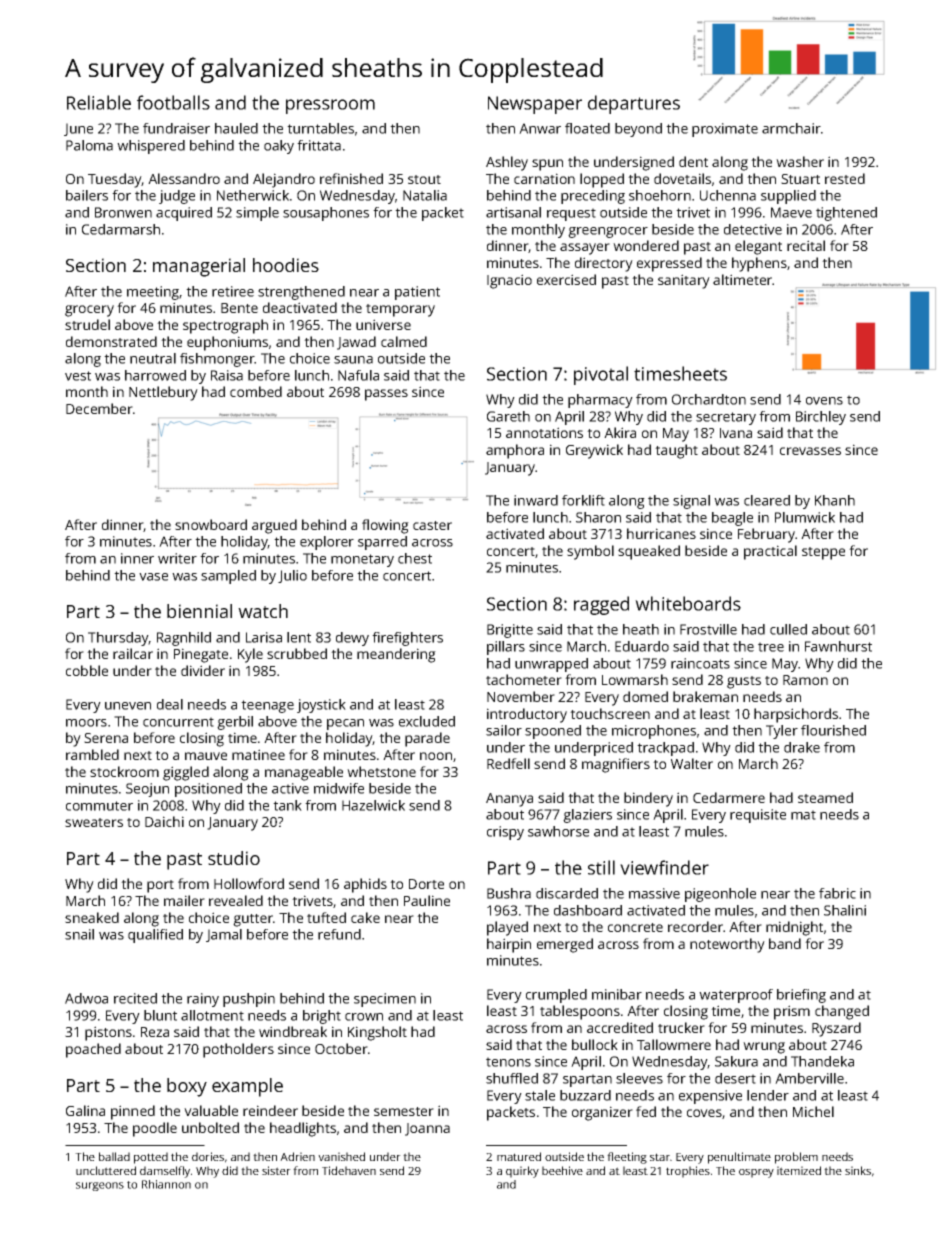  Describe the element at coordinates (382, 543) in the screenshot. I see `sparred` at that location.
